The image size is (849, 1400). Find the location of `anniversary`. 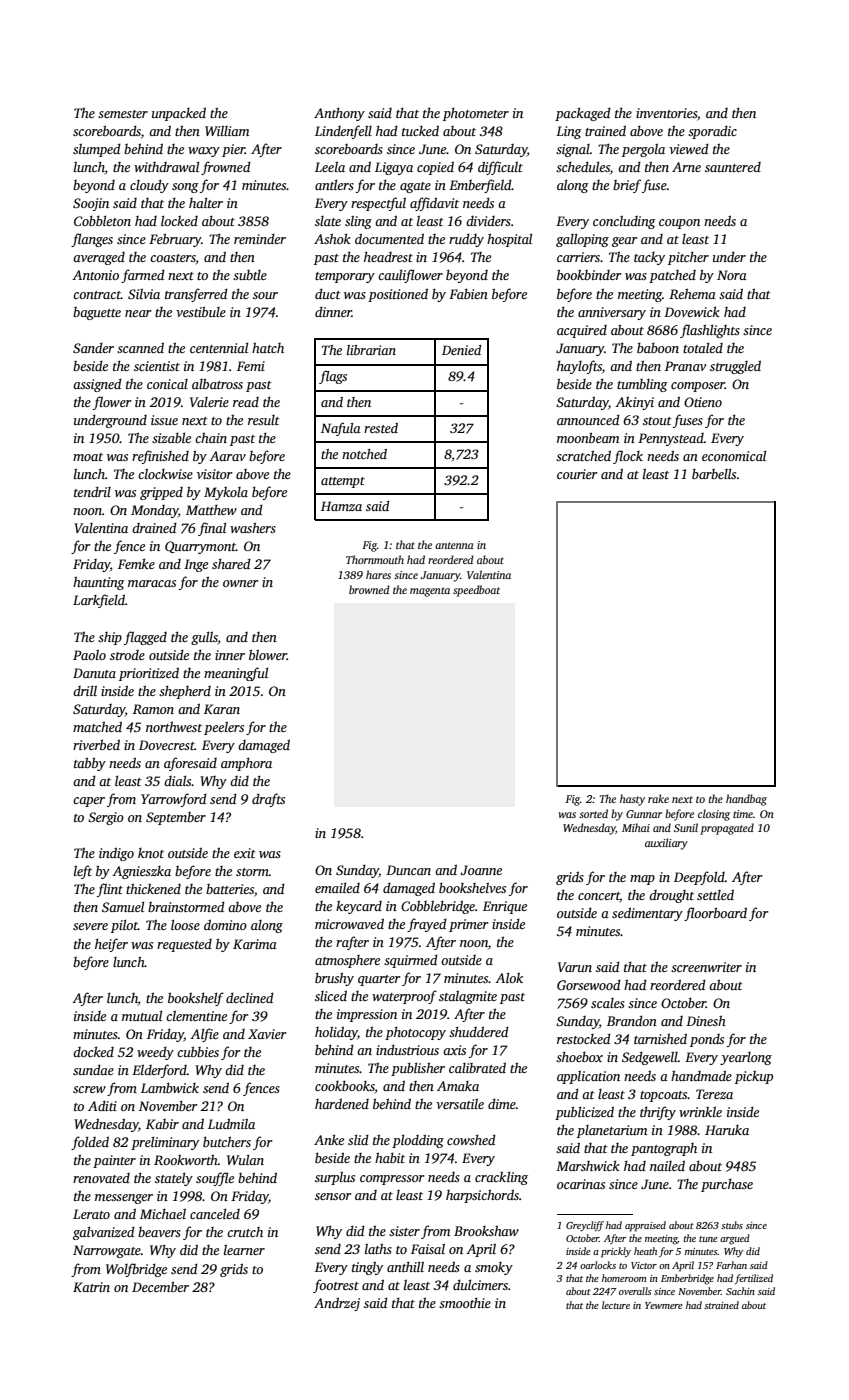

anniversary is located at coordinates (612, 313).
